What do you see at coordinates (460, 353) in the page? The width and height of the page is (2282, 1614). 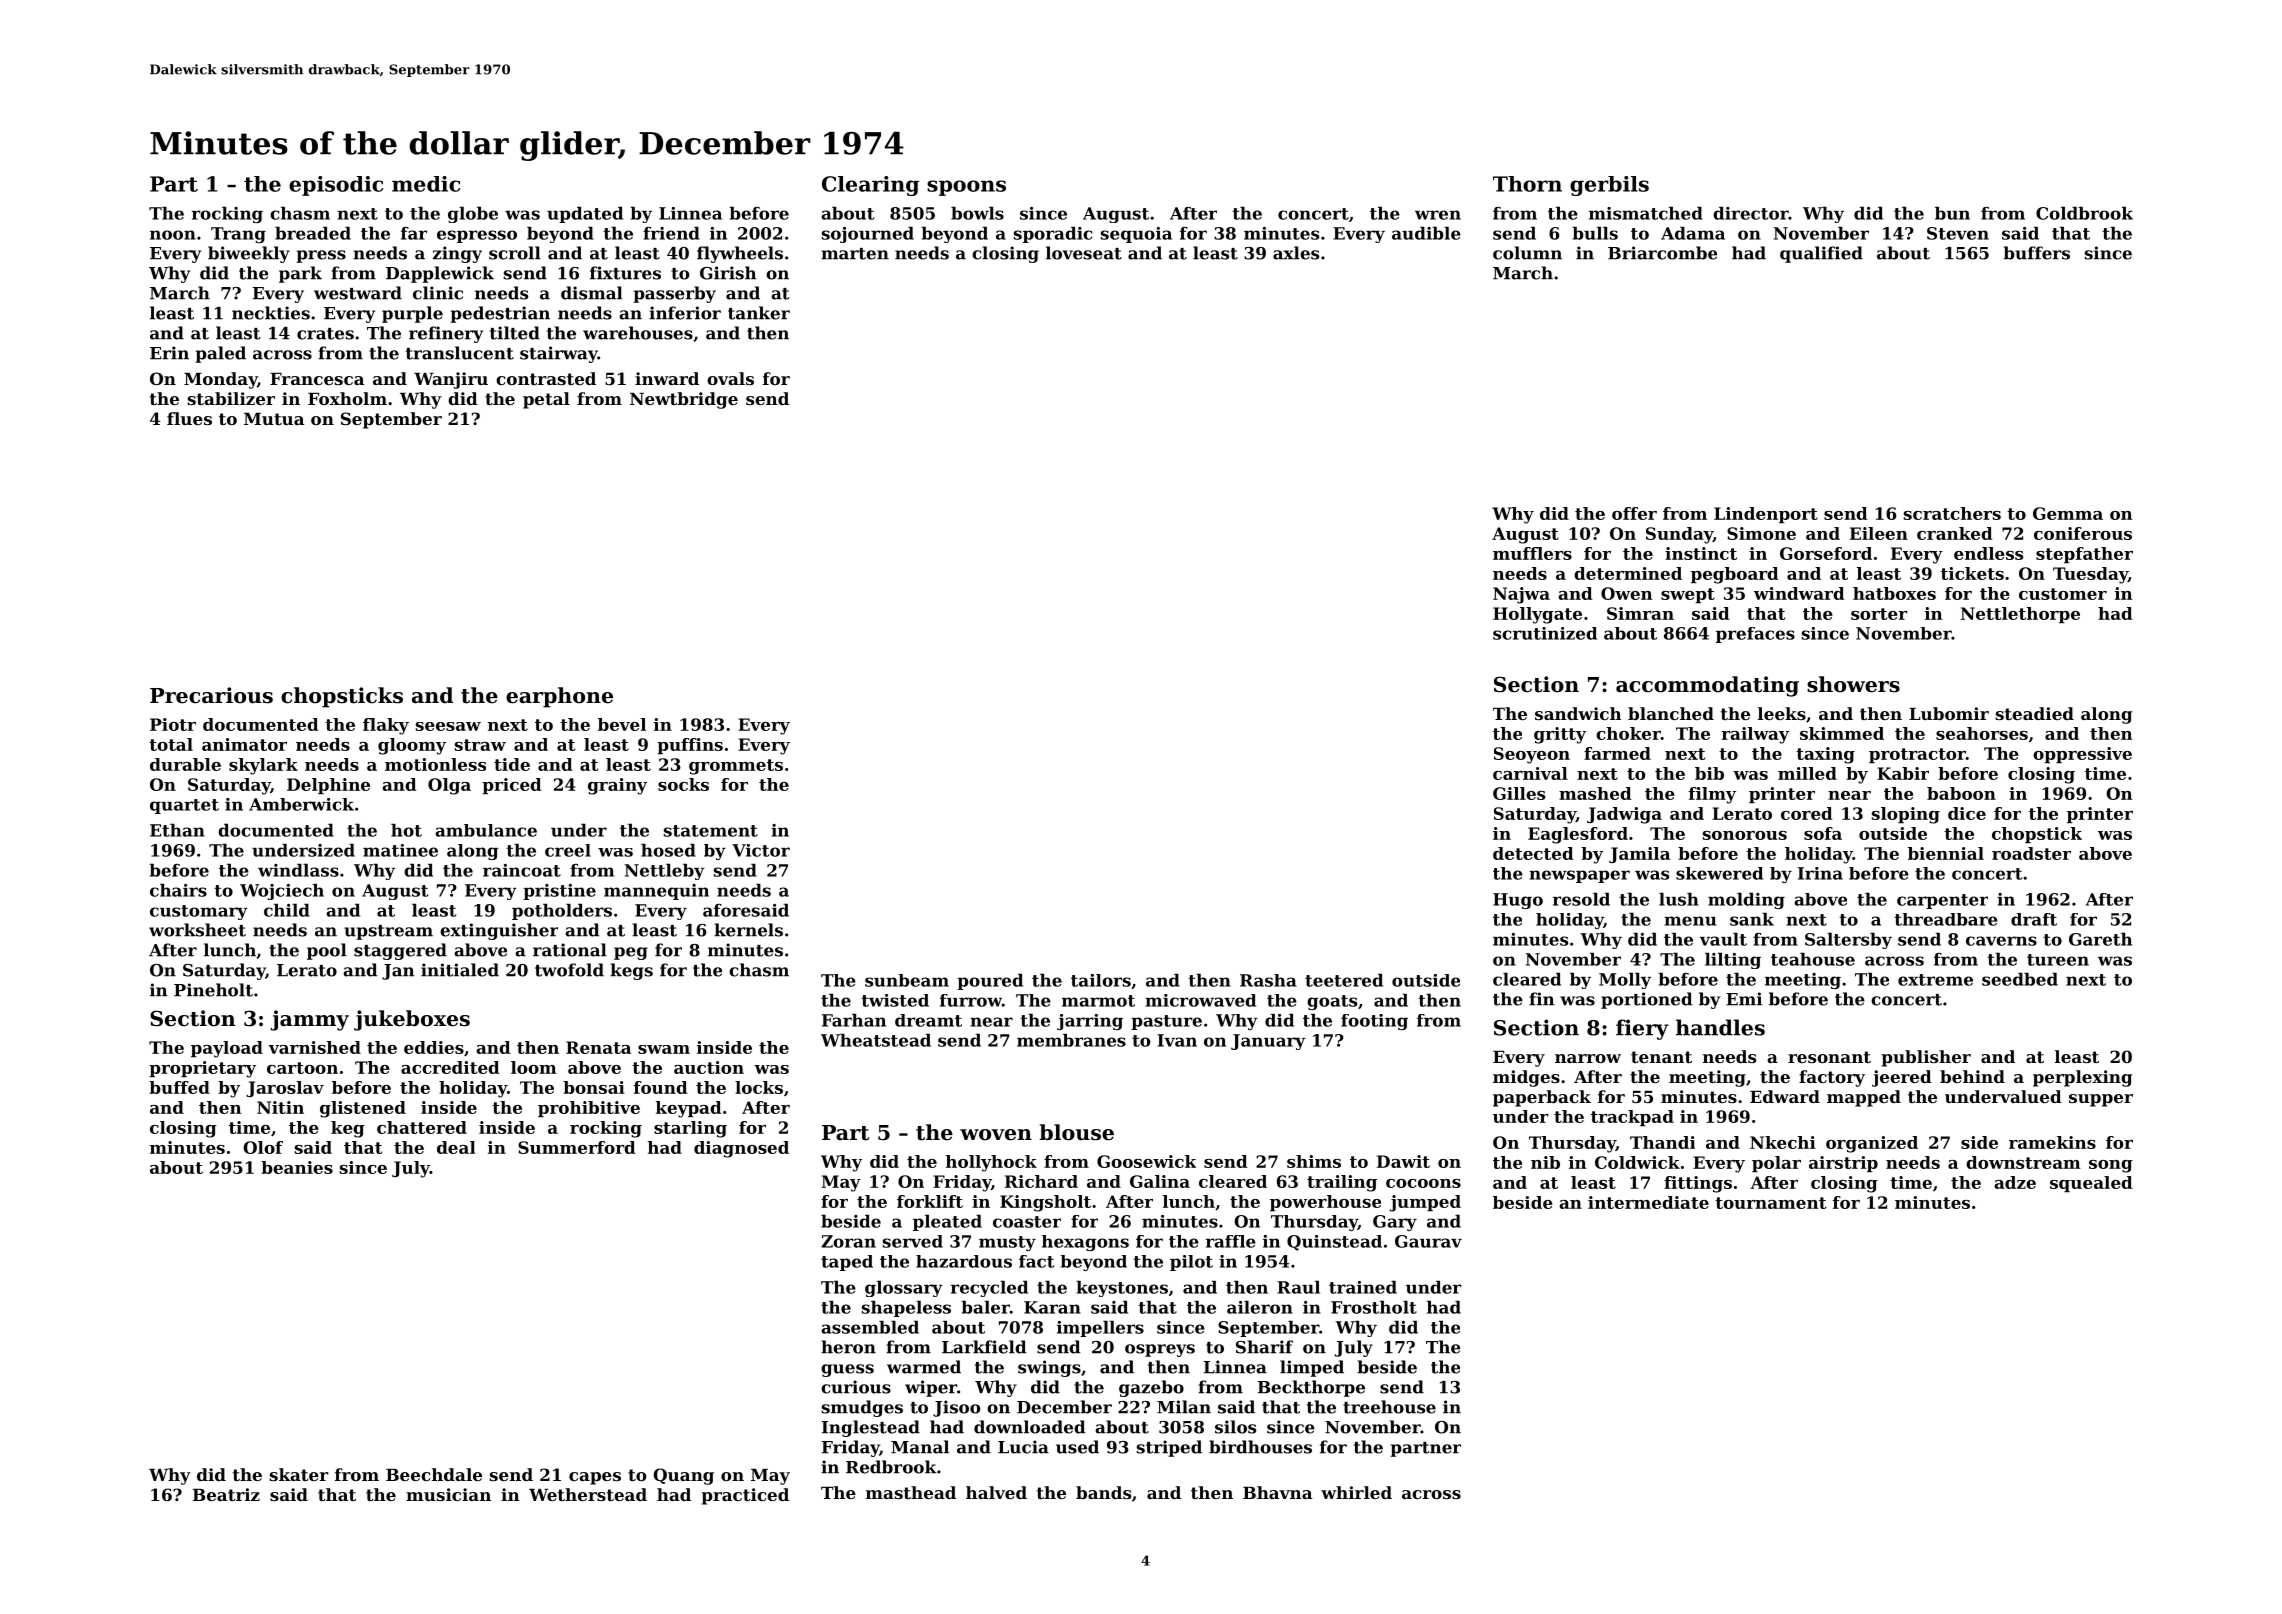 I see `translucent` at bounding box center [460, 353].
